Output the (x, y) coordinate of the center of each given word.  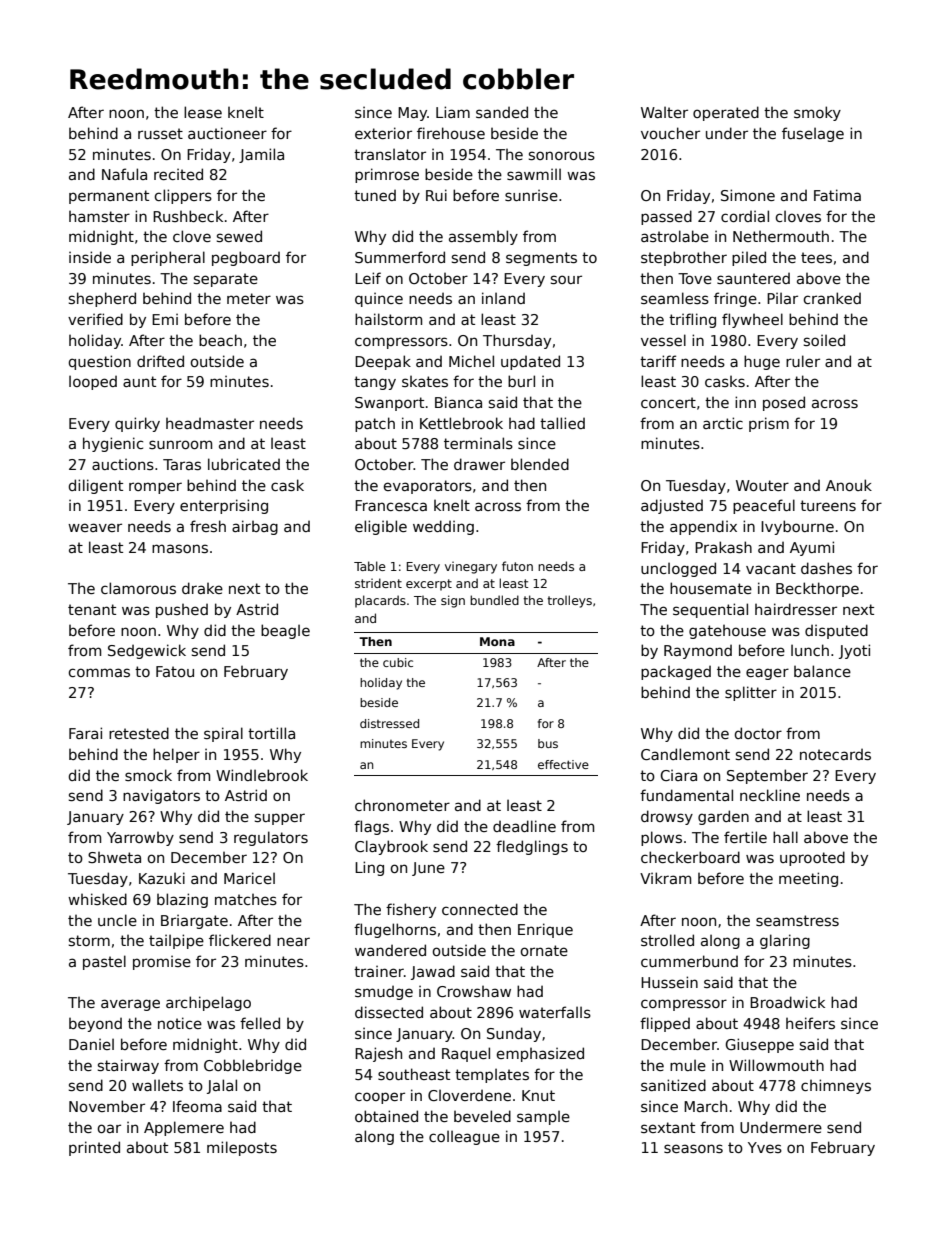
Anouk (849, 485)
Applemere (184, 1128)
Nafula (124, 174)
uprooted (812, 858)
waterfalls (555, 1012)
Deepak (383, 362)
